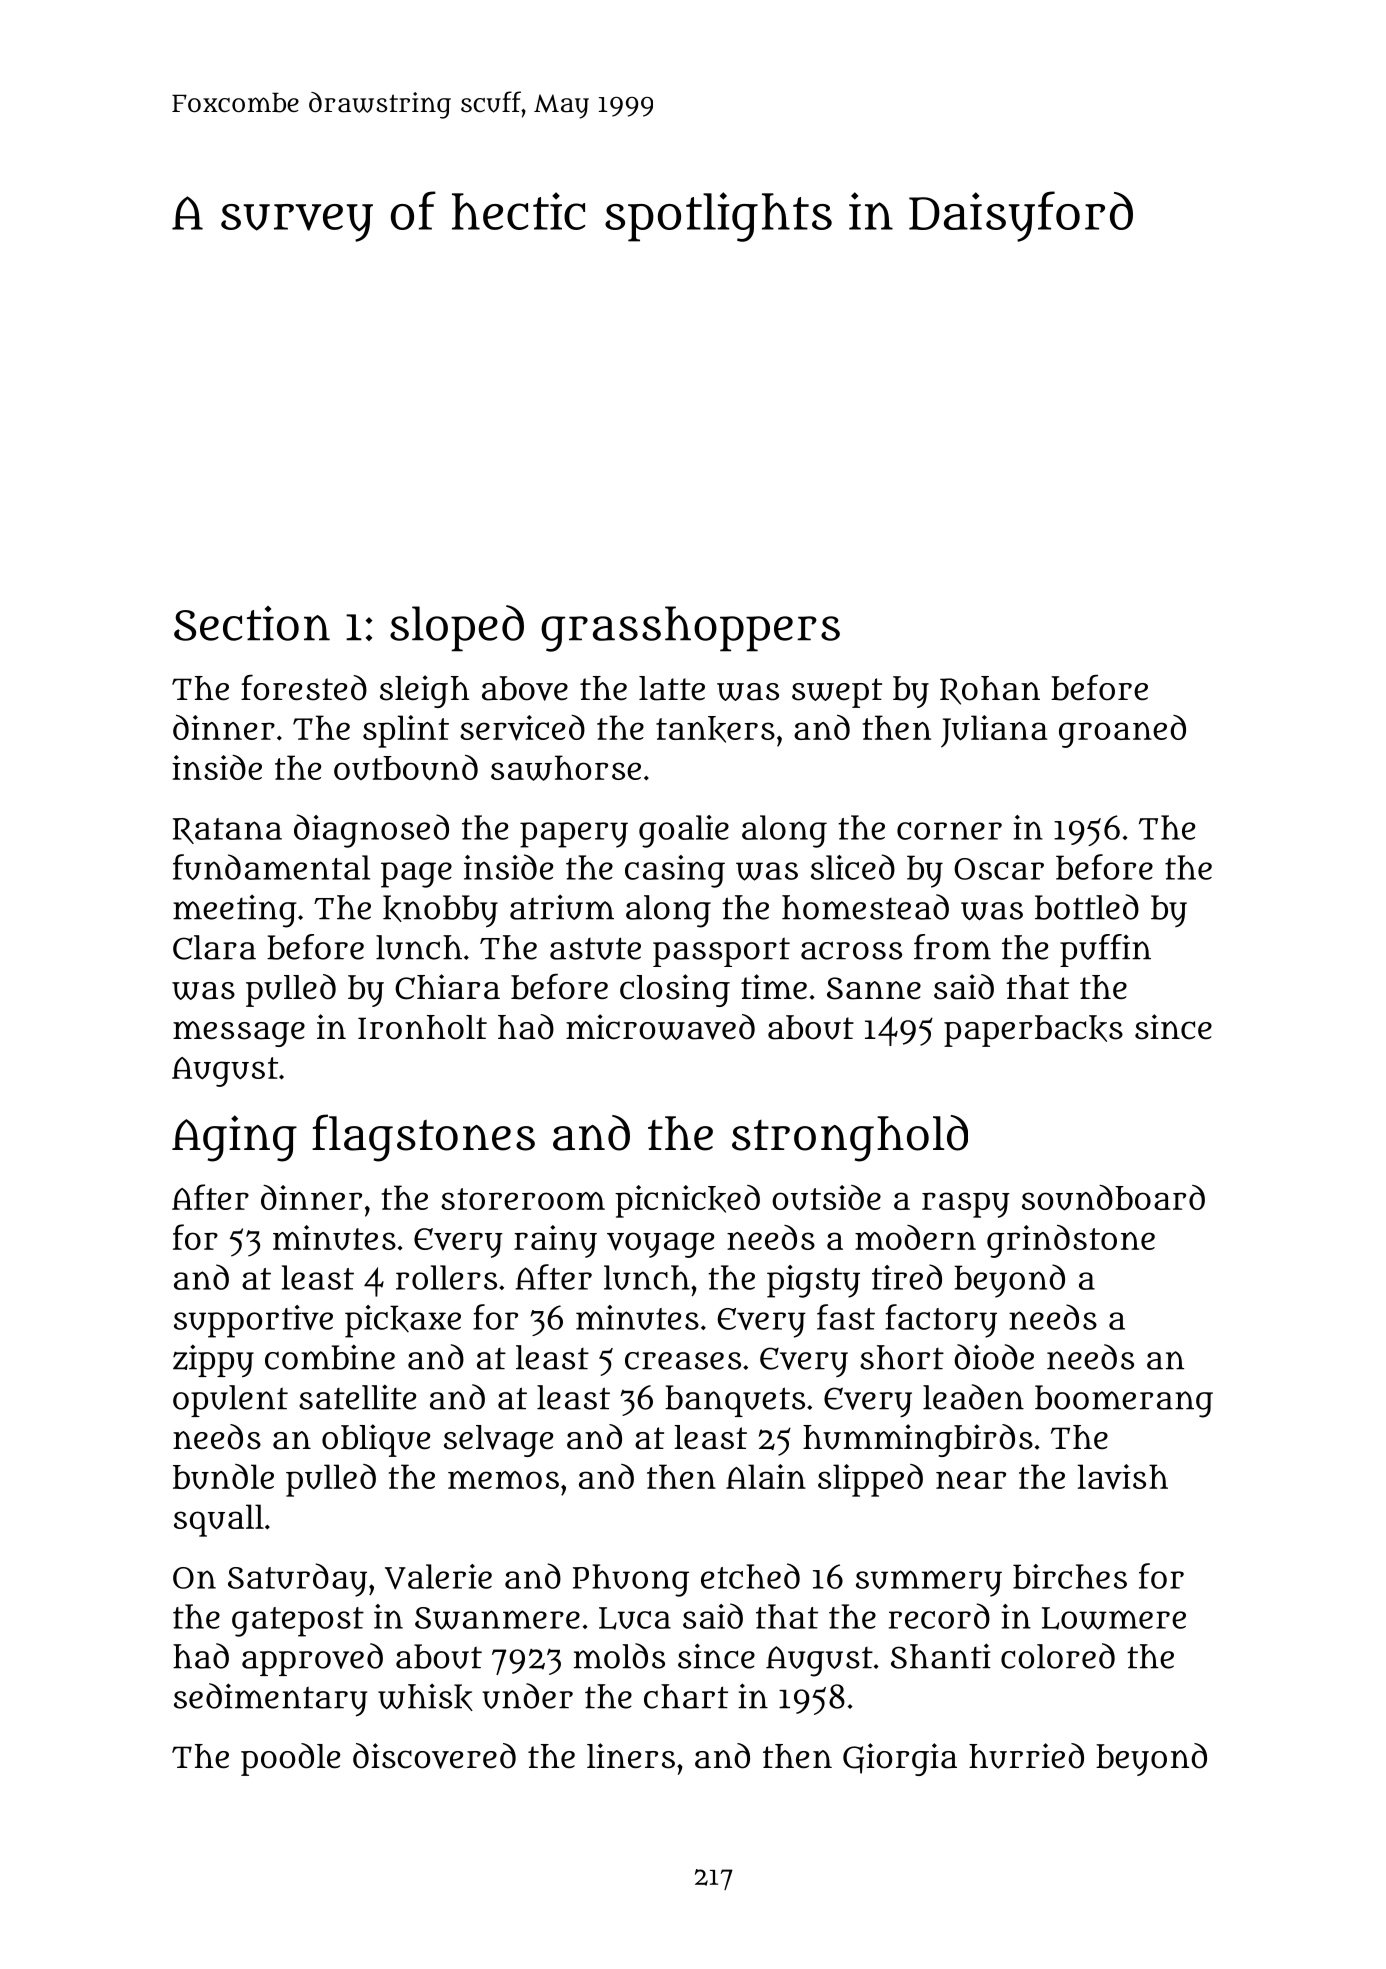 This screenshot has height=1969, width=1386. I want to click on grasshoppers, so click(690, 629).
